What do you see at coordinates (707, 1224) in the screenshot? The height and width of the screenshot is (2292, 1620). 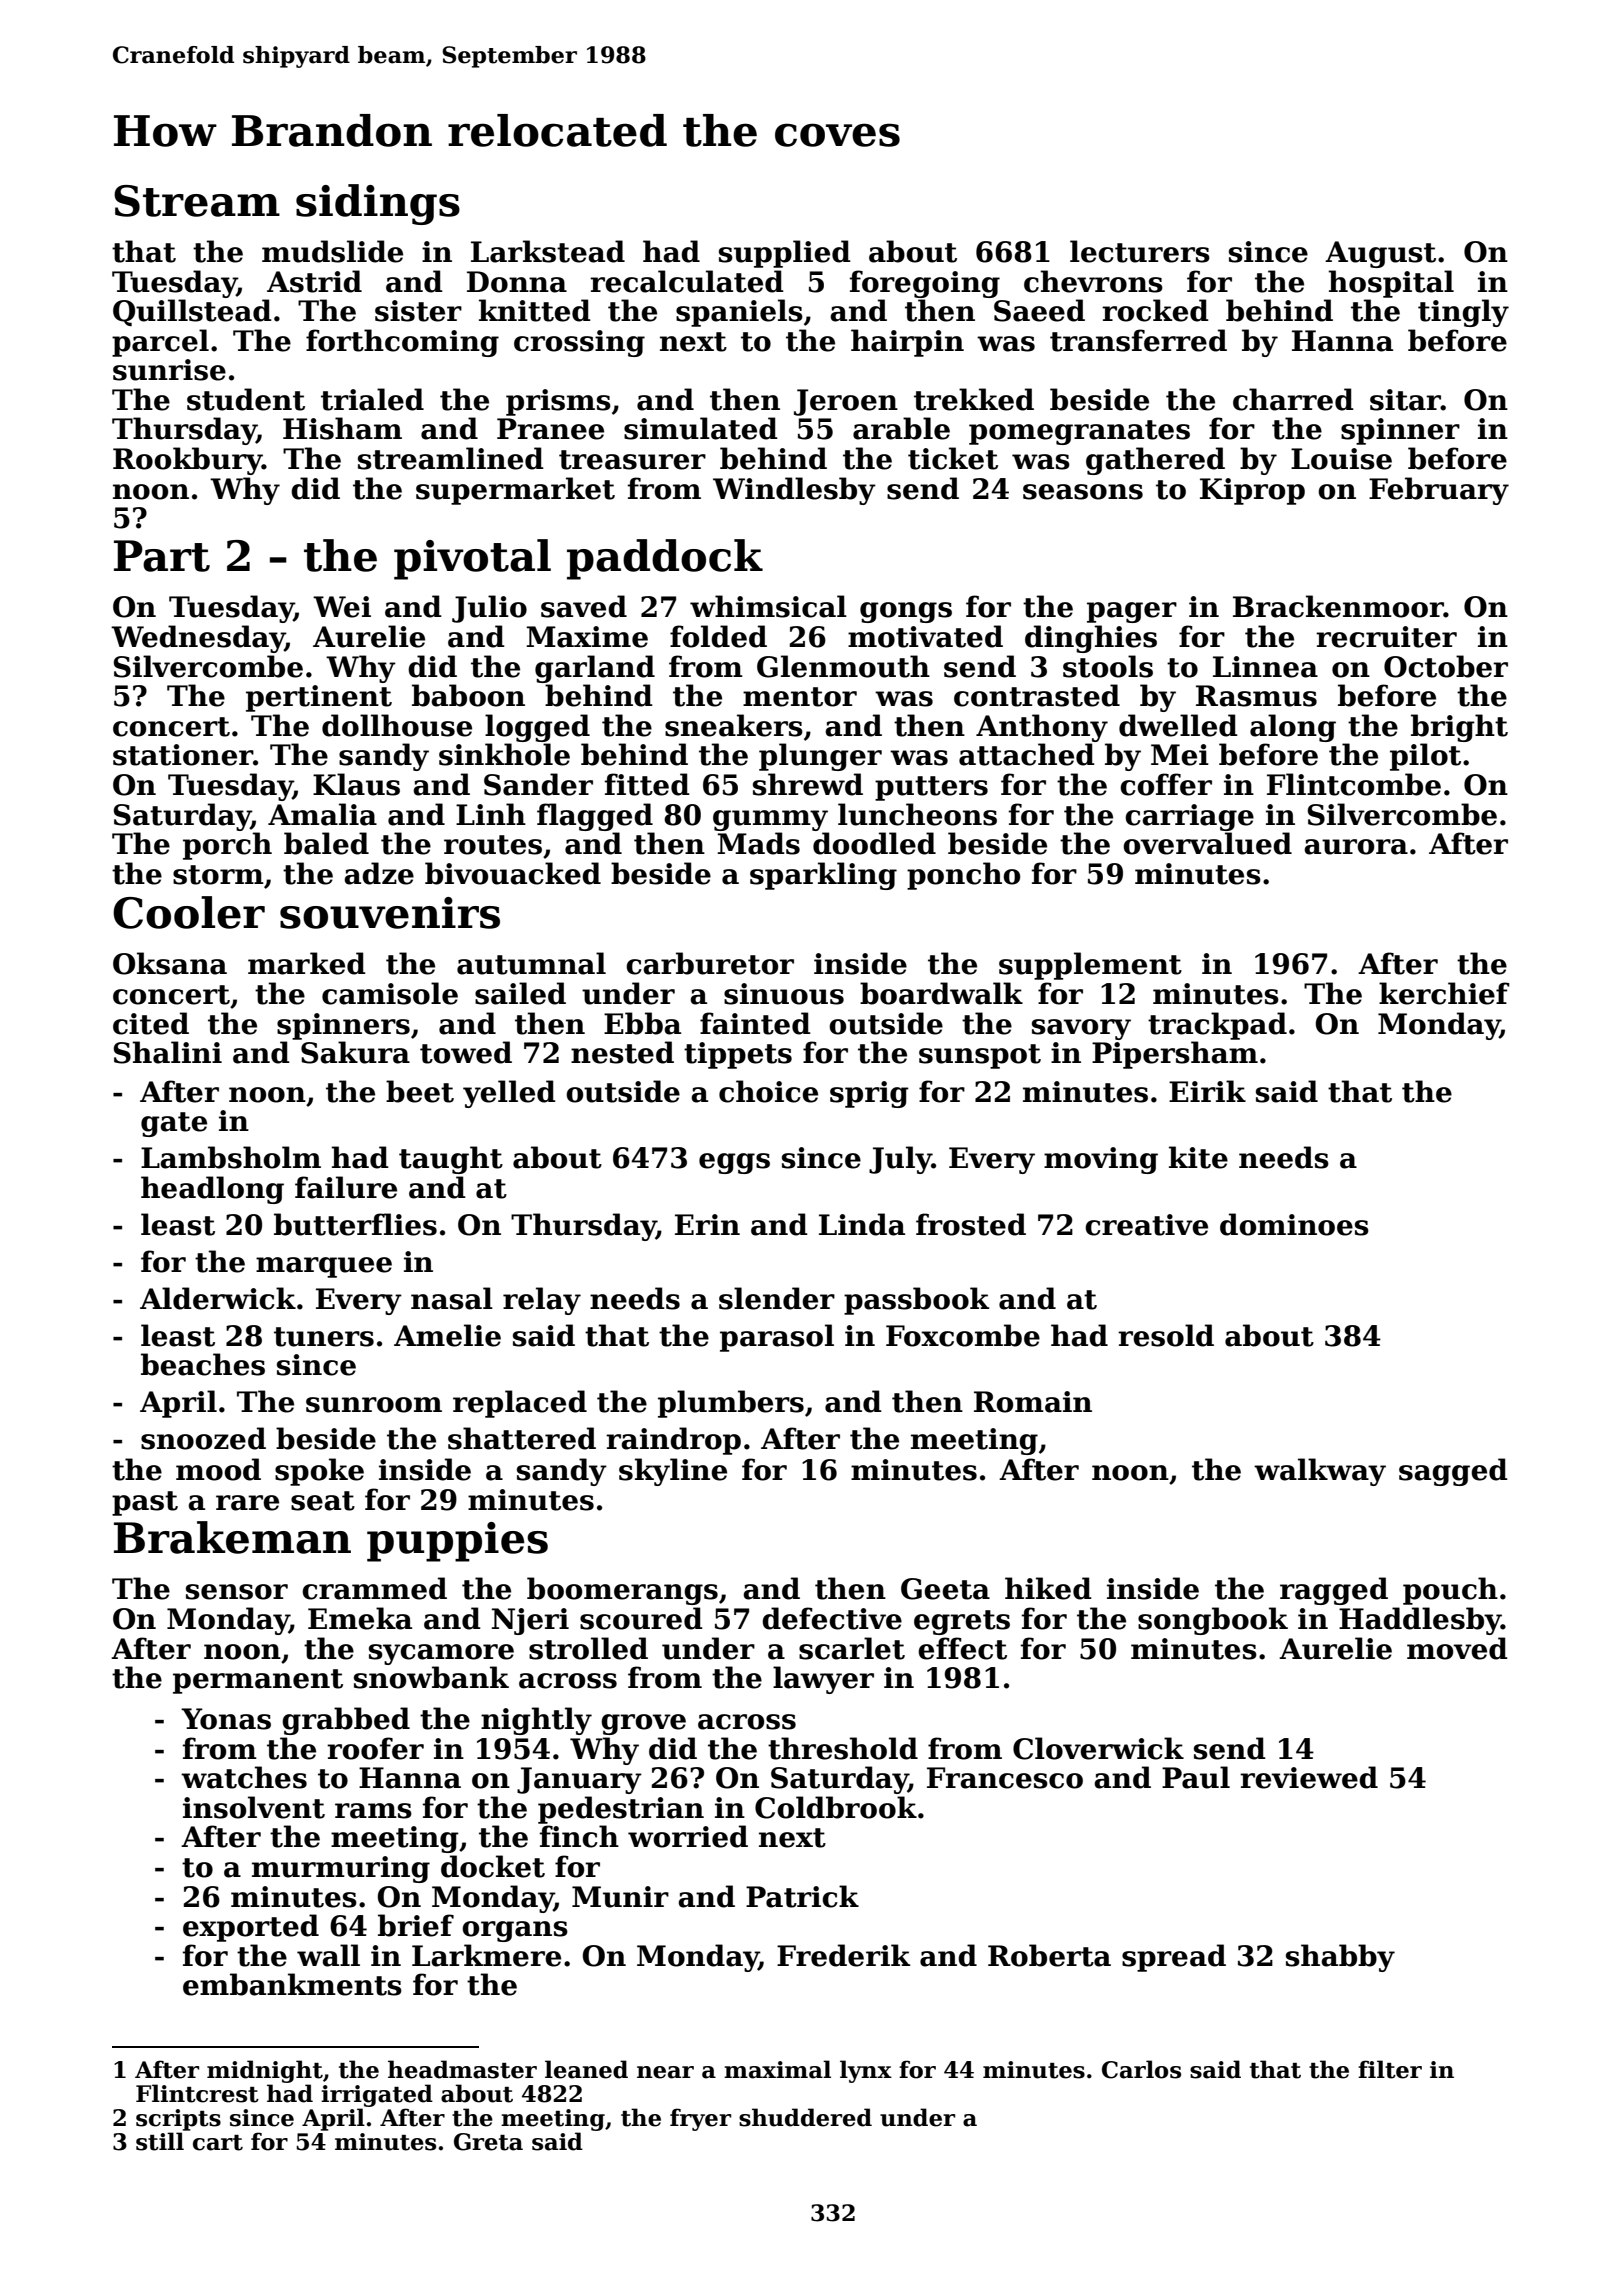 I see `Erin` at bounding box center [707, 1224].
